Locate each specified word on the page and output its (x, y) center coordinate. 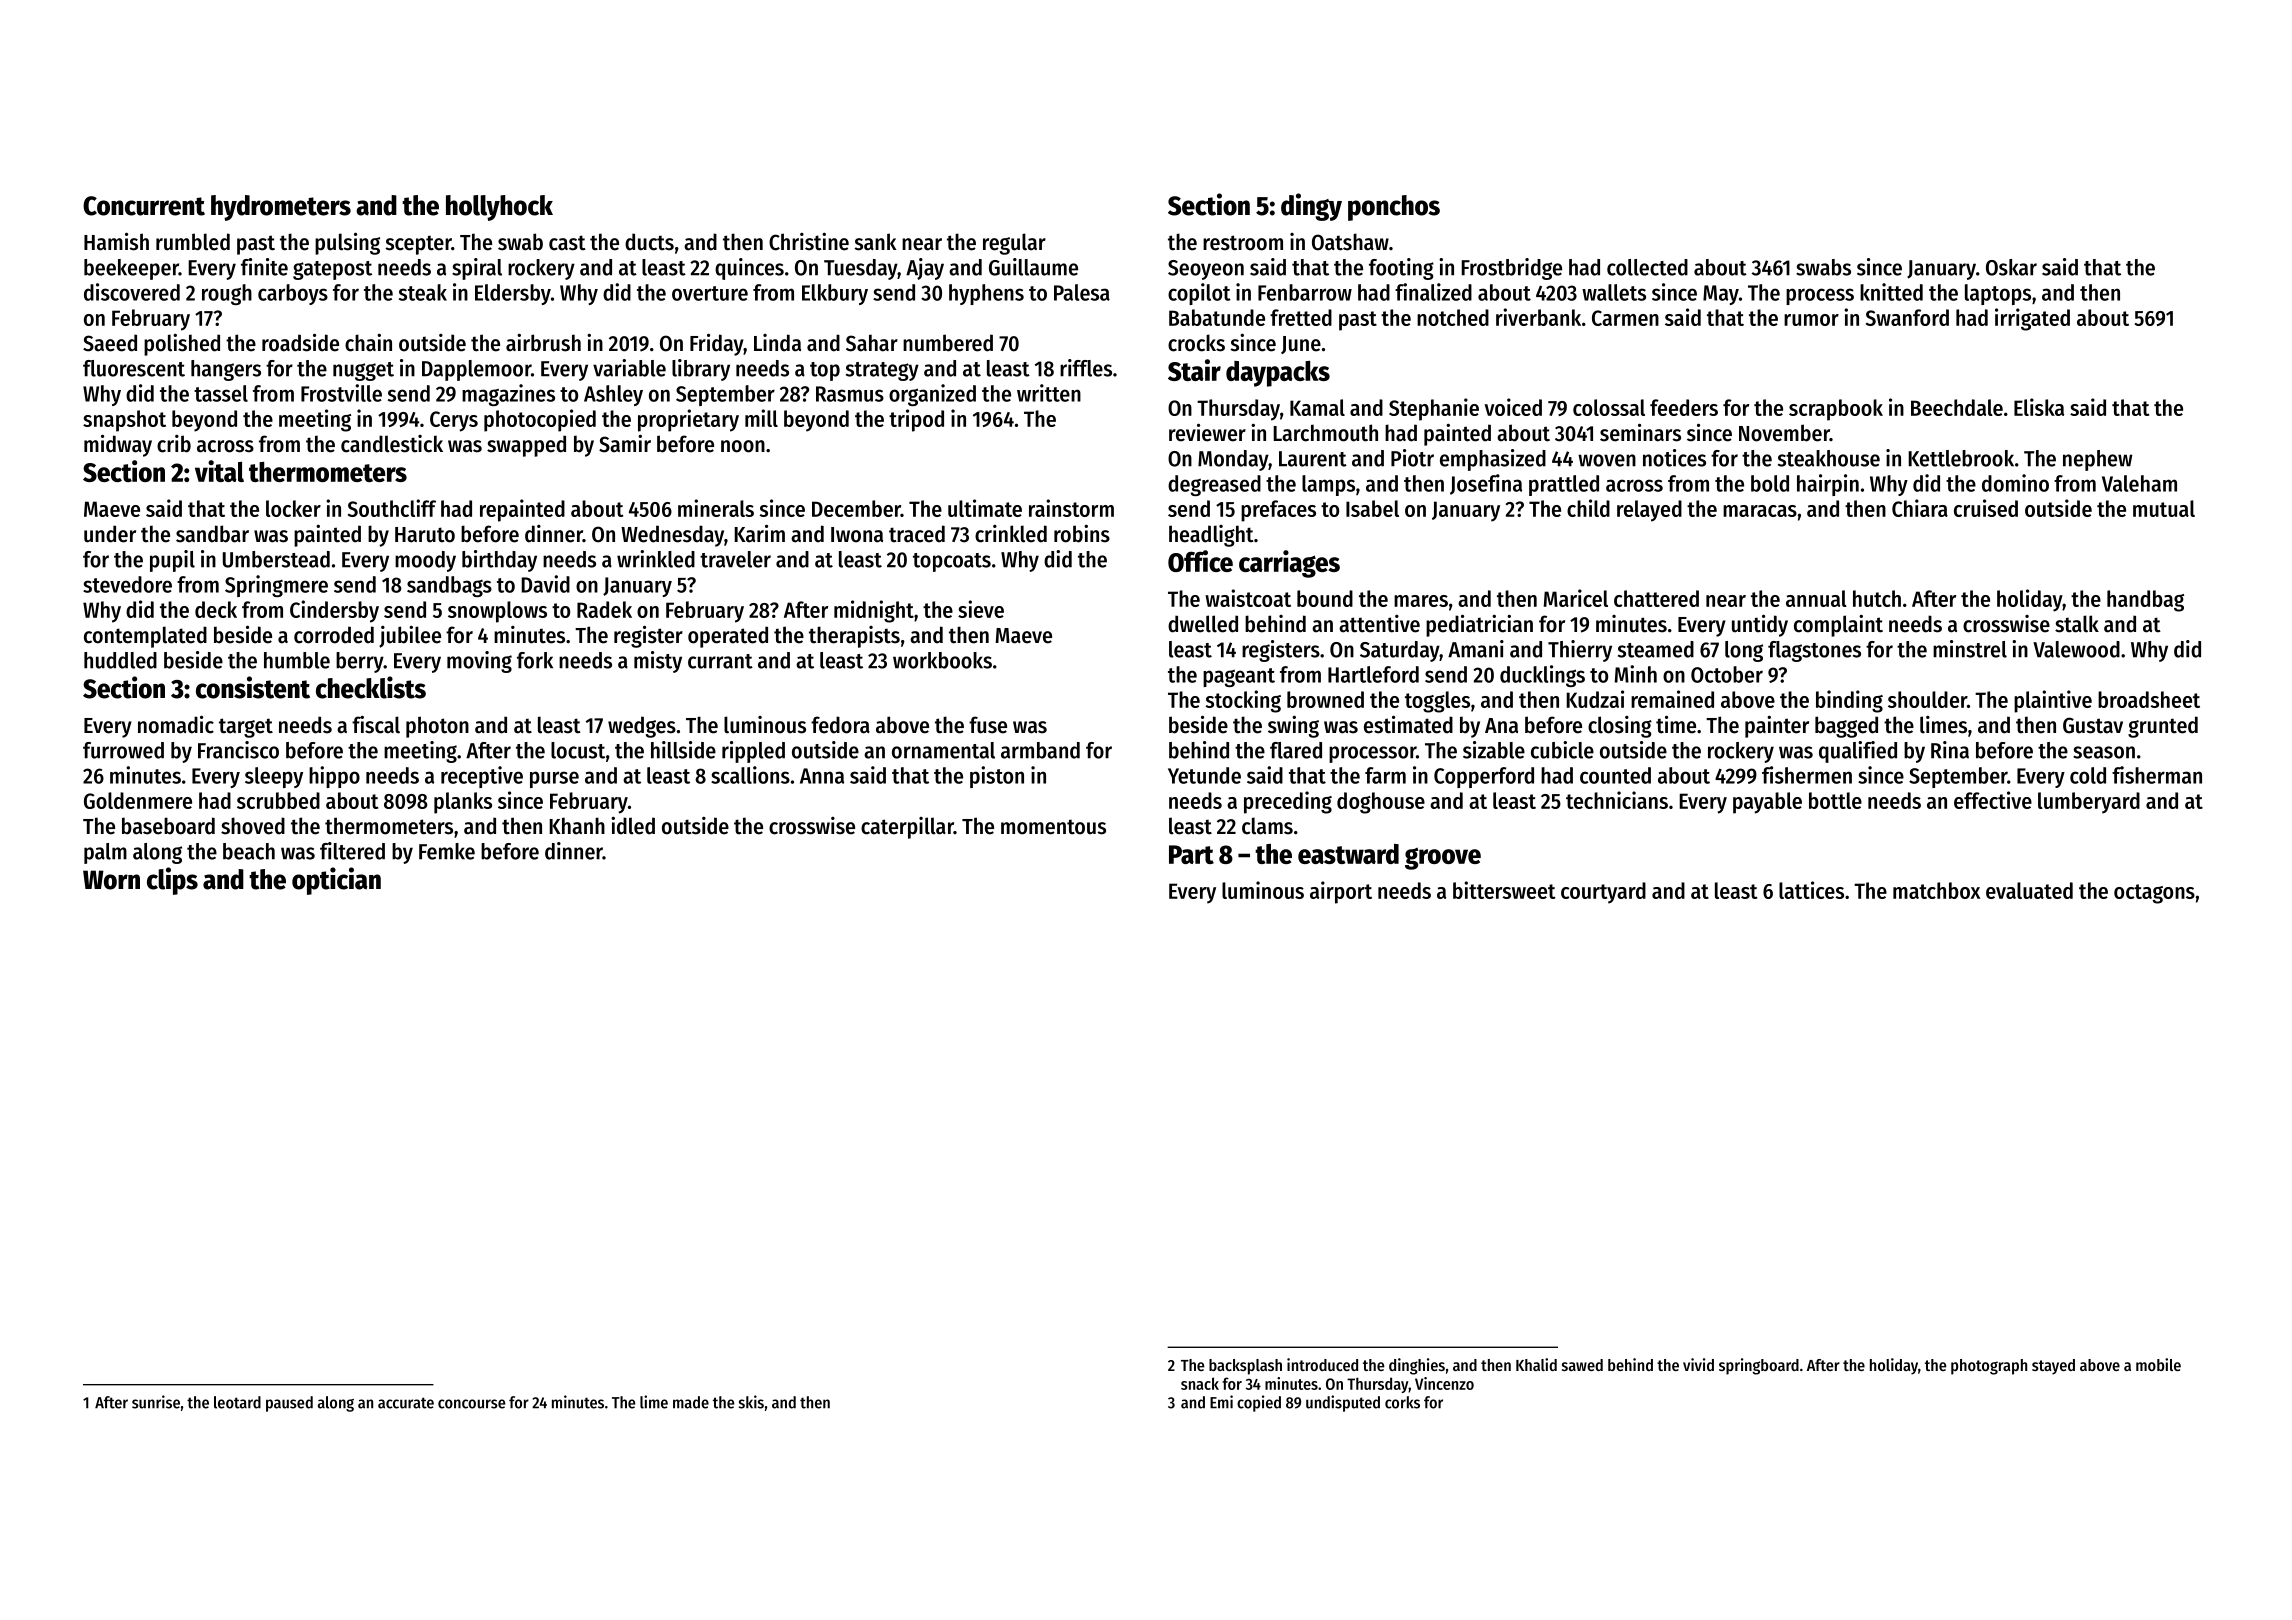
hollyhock (499, 208)
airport (1341, 892)
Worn (111, 880)
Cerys (454, 421)
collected (1647, 267)
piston (997, 777)
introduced (1322, 1364)
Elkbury (835, 294)
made (691, 1402)
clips (172, 881)
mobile (2158, 1364)
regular (1014, 244)
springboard (1759, 1366)
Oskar (2011, 267)
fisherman (2157, 775)
